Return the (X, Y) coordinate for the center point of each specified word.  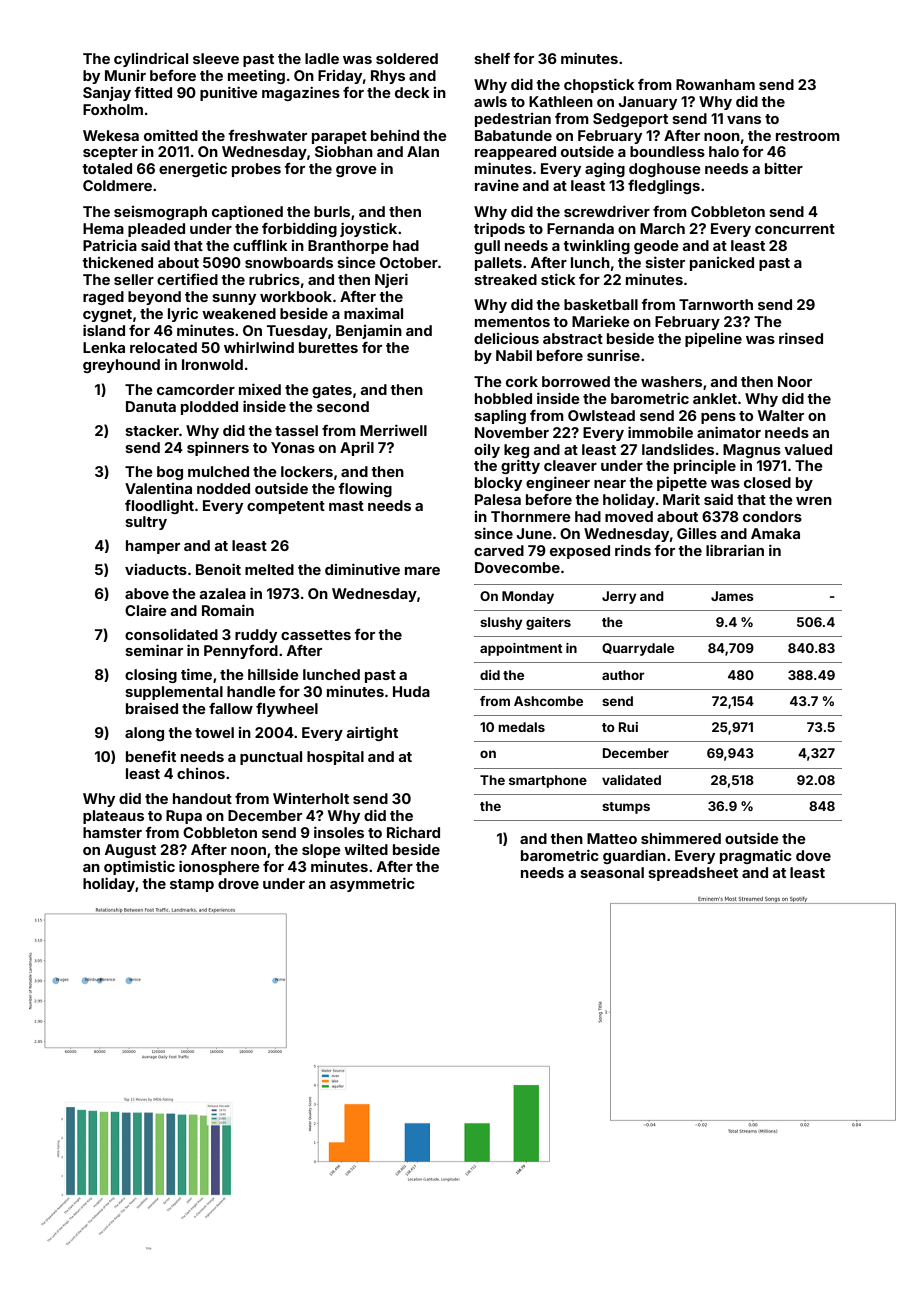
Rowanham (715, 84)
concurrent (795, 229)
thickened (117, 262)
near (610, 484)
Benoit (218, 569)
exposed (580, 552)
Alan (423, 151)
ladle (322, 58)
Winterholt (311, 798)
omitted (171, 135)
